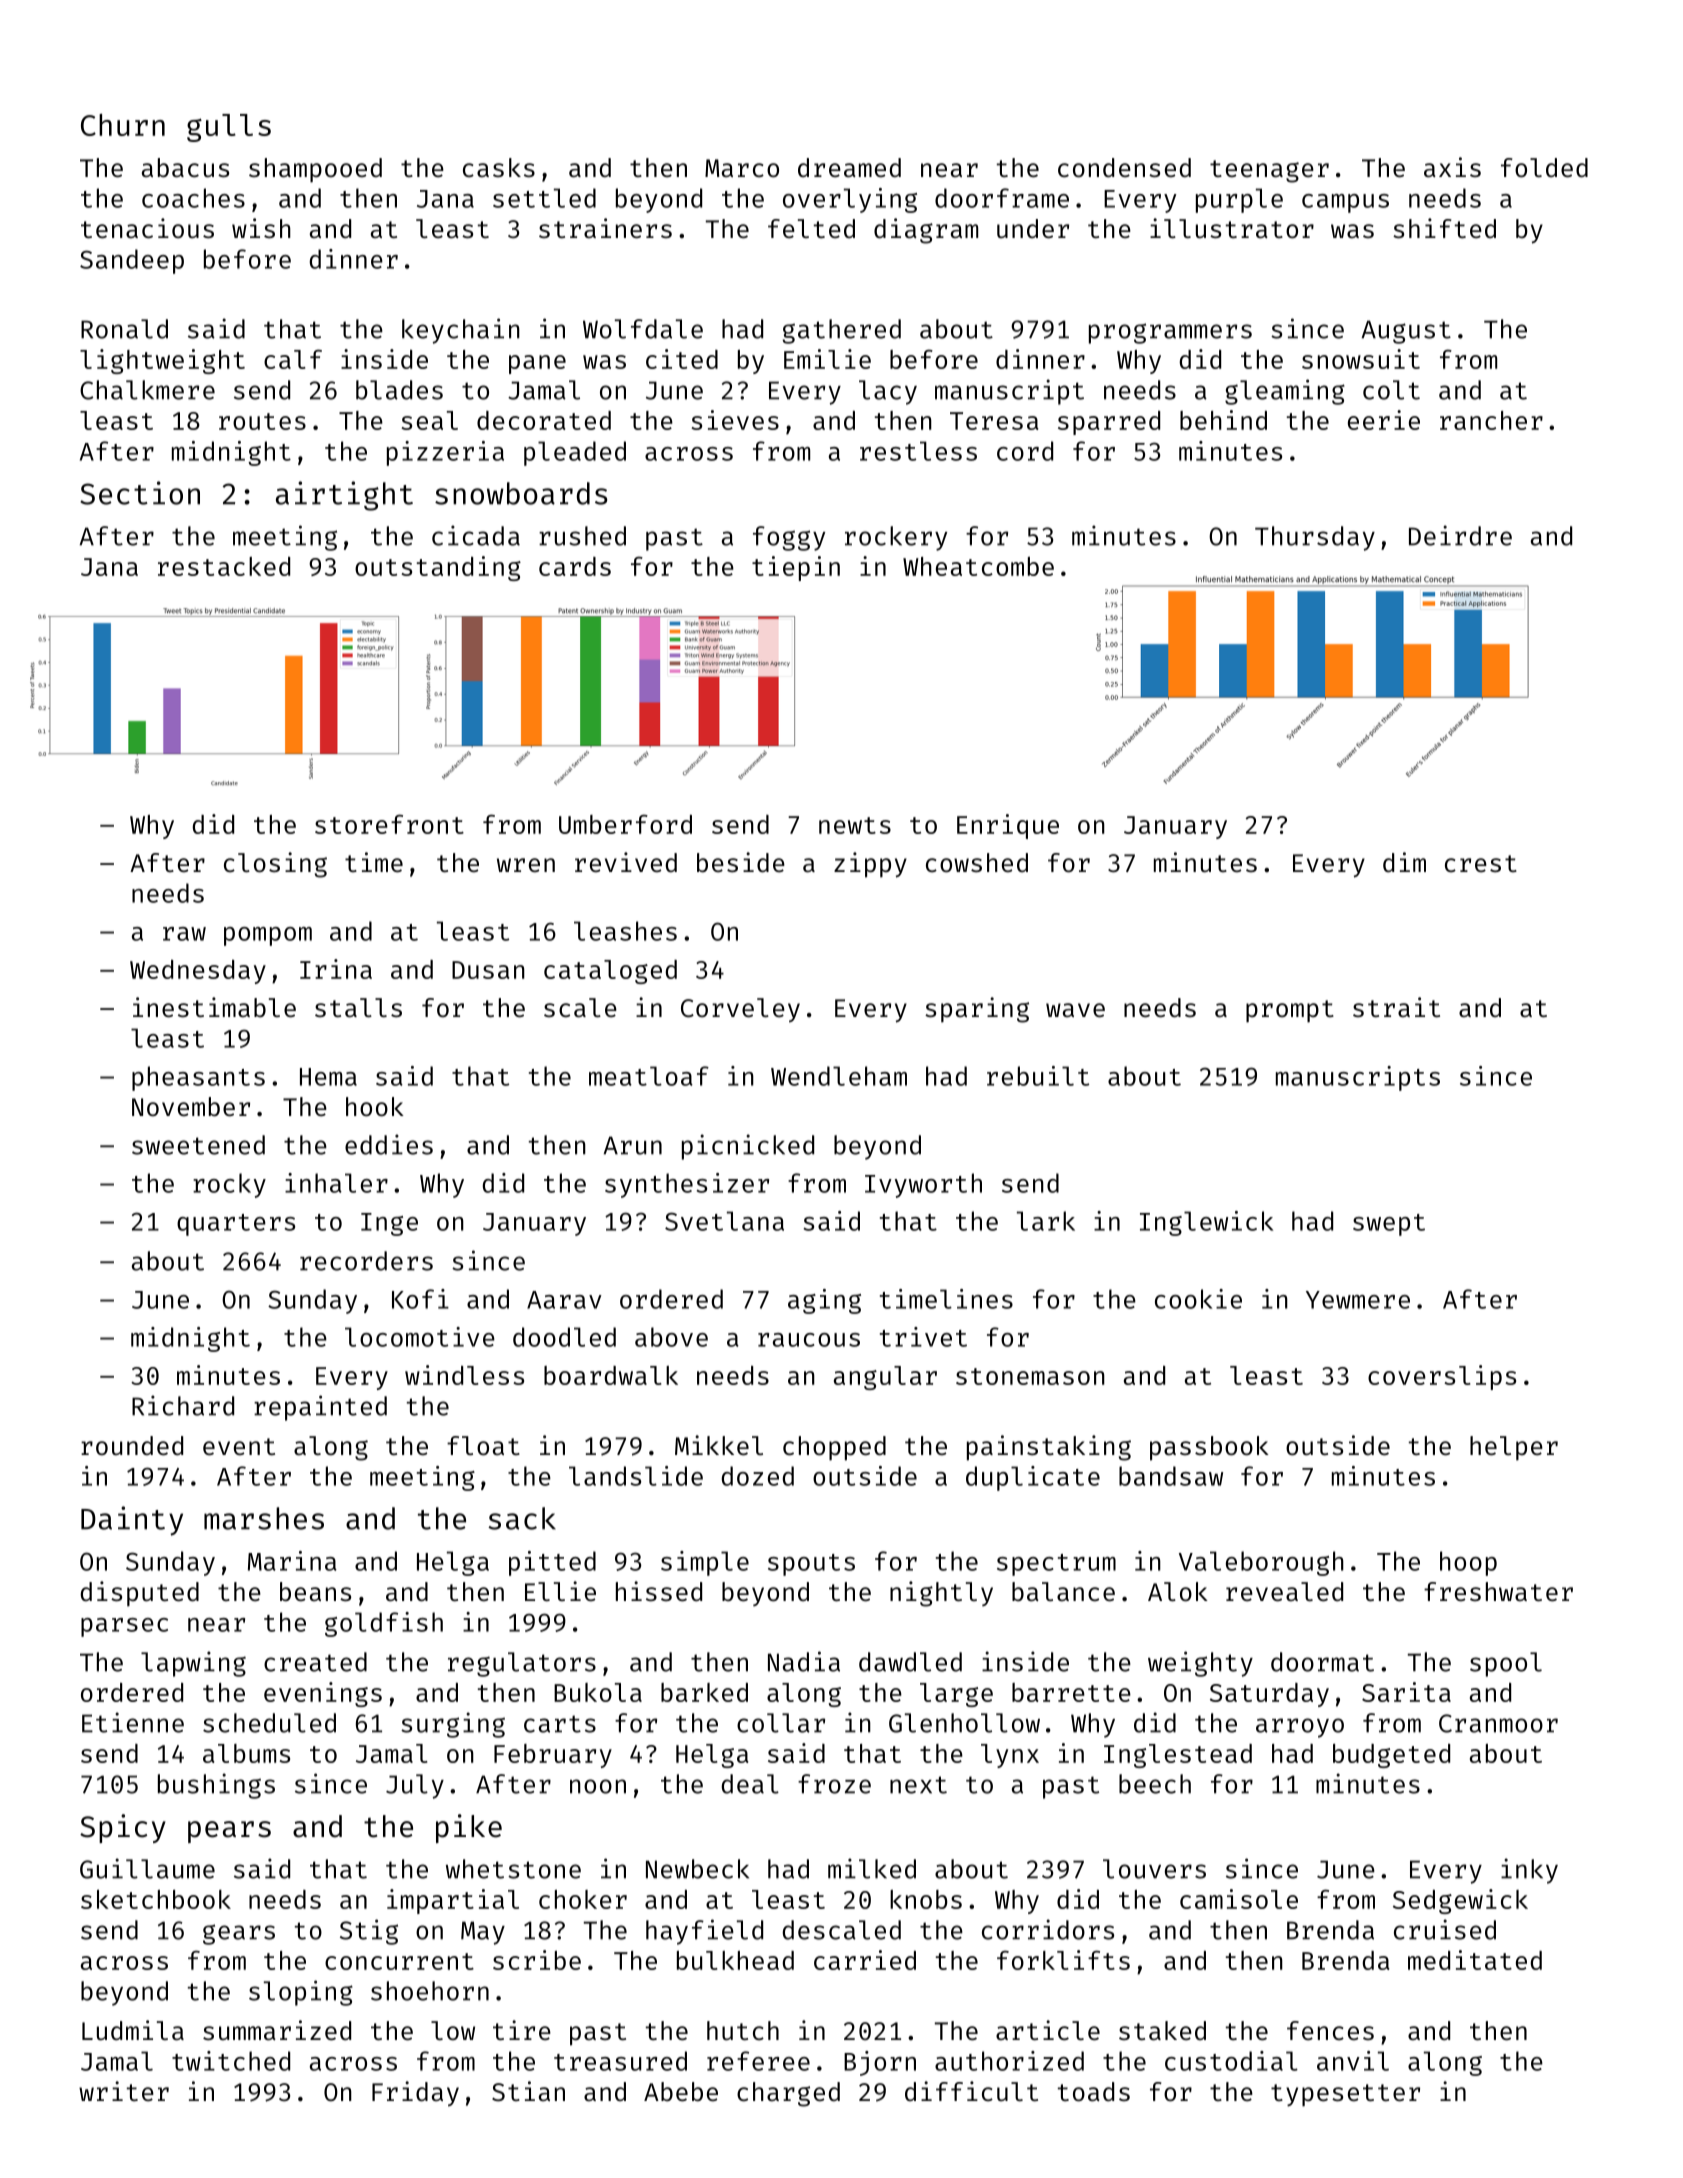 This screenshot has width=1683, height=2178. Describe the element at coordinates (1481, 864) in the screenshot. I see `crest` at that location.
